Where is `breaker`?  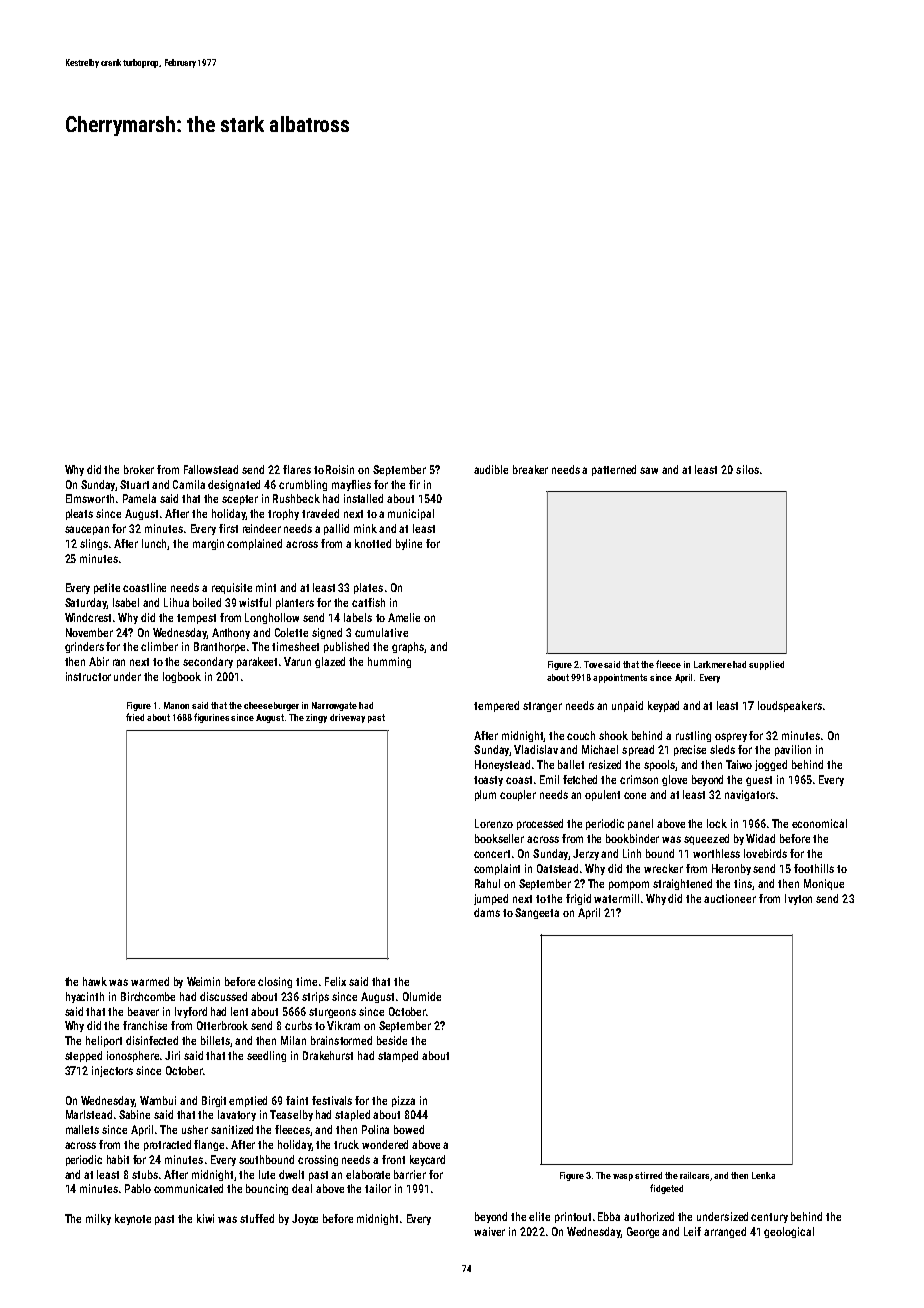
breaker is located at coordinates (530, 469).
